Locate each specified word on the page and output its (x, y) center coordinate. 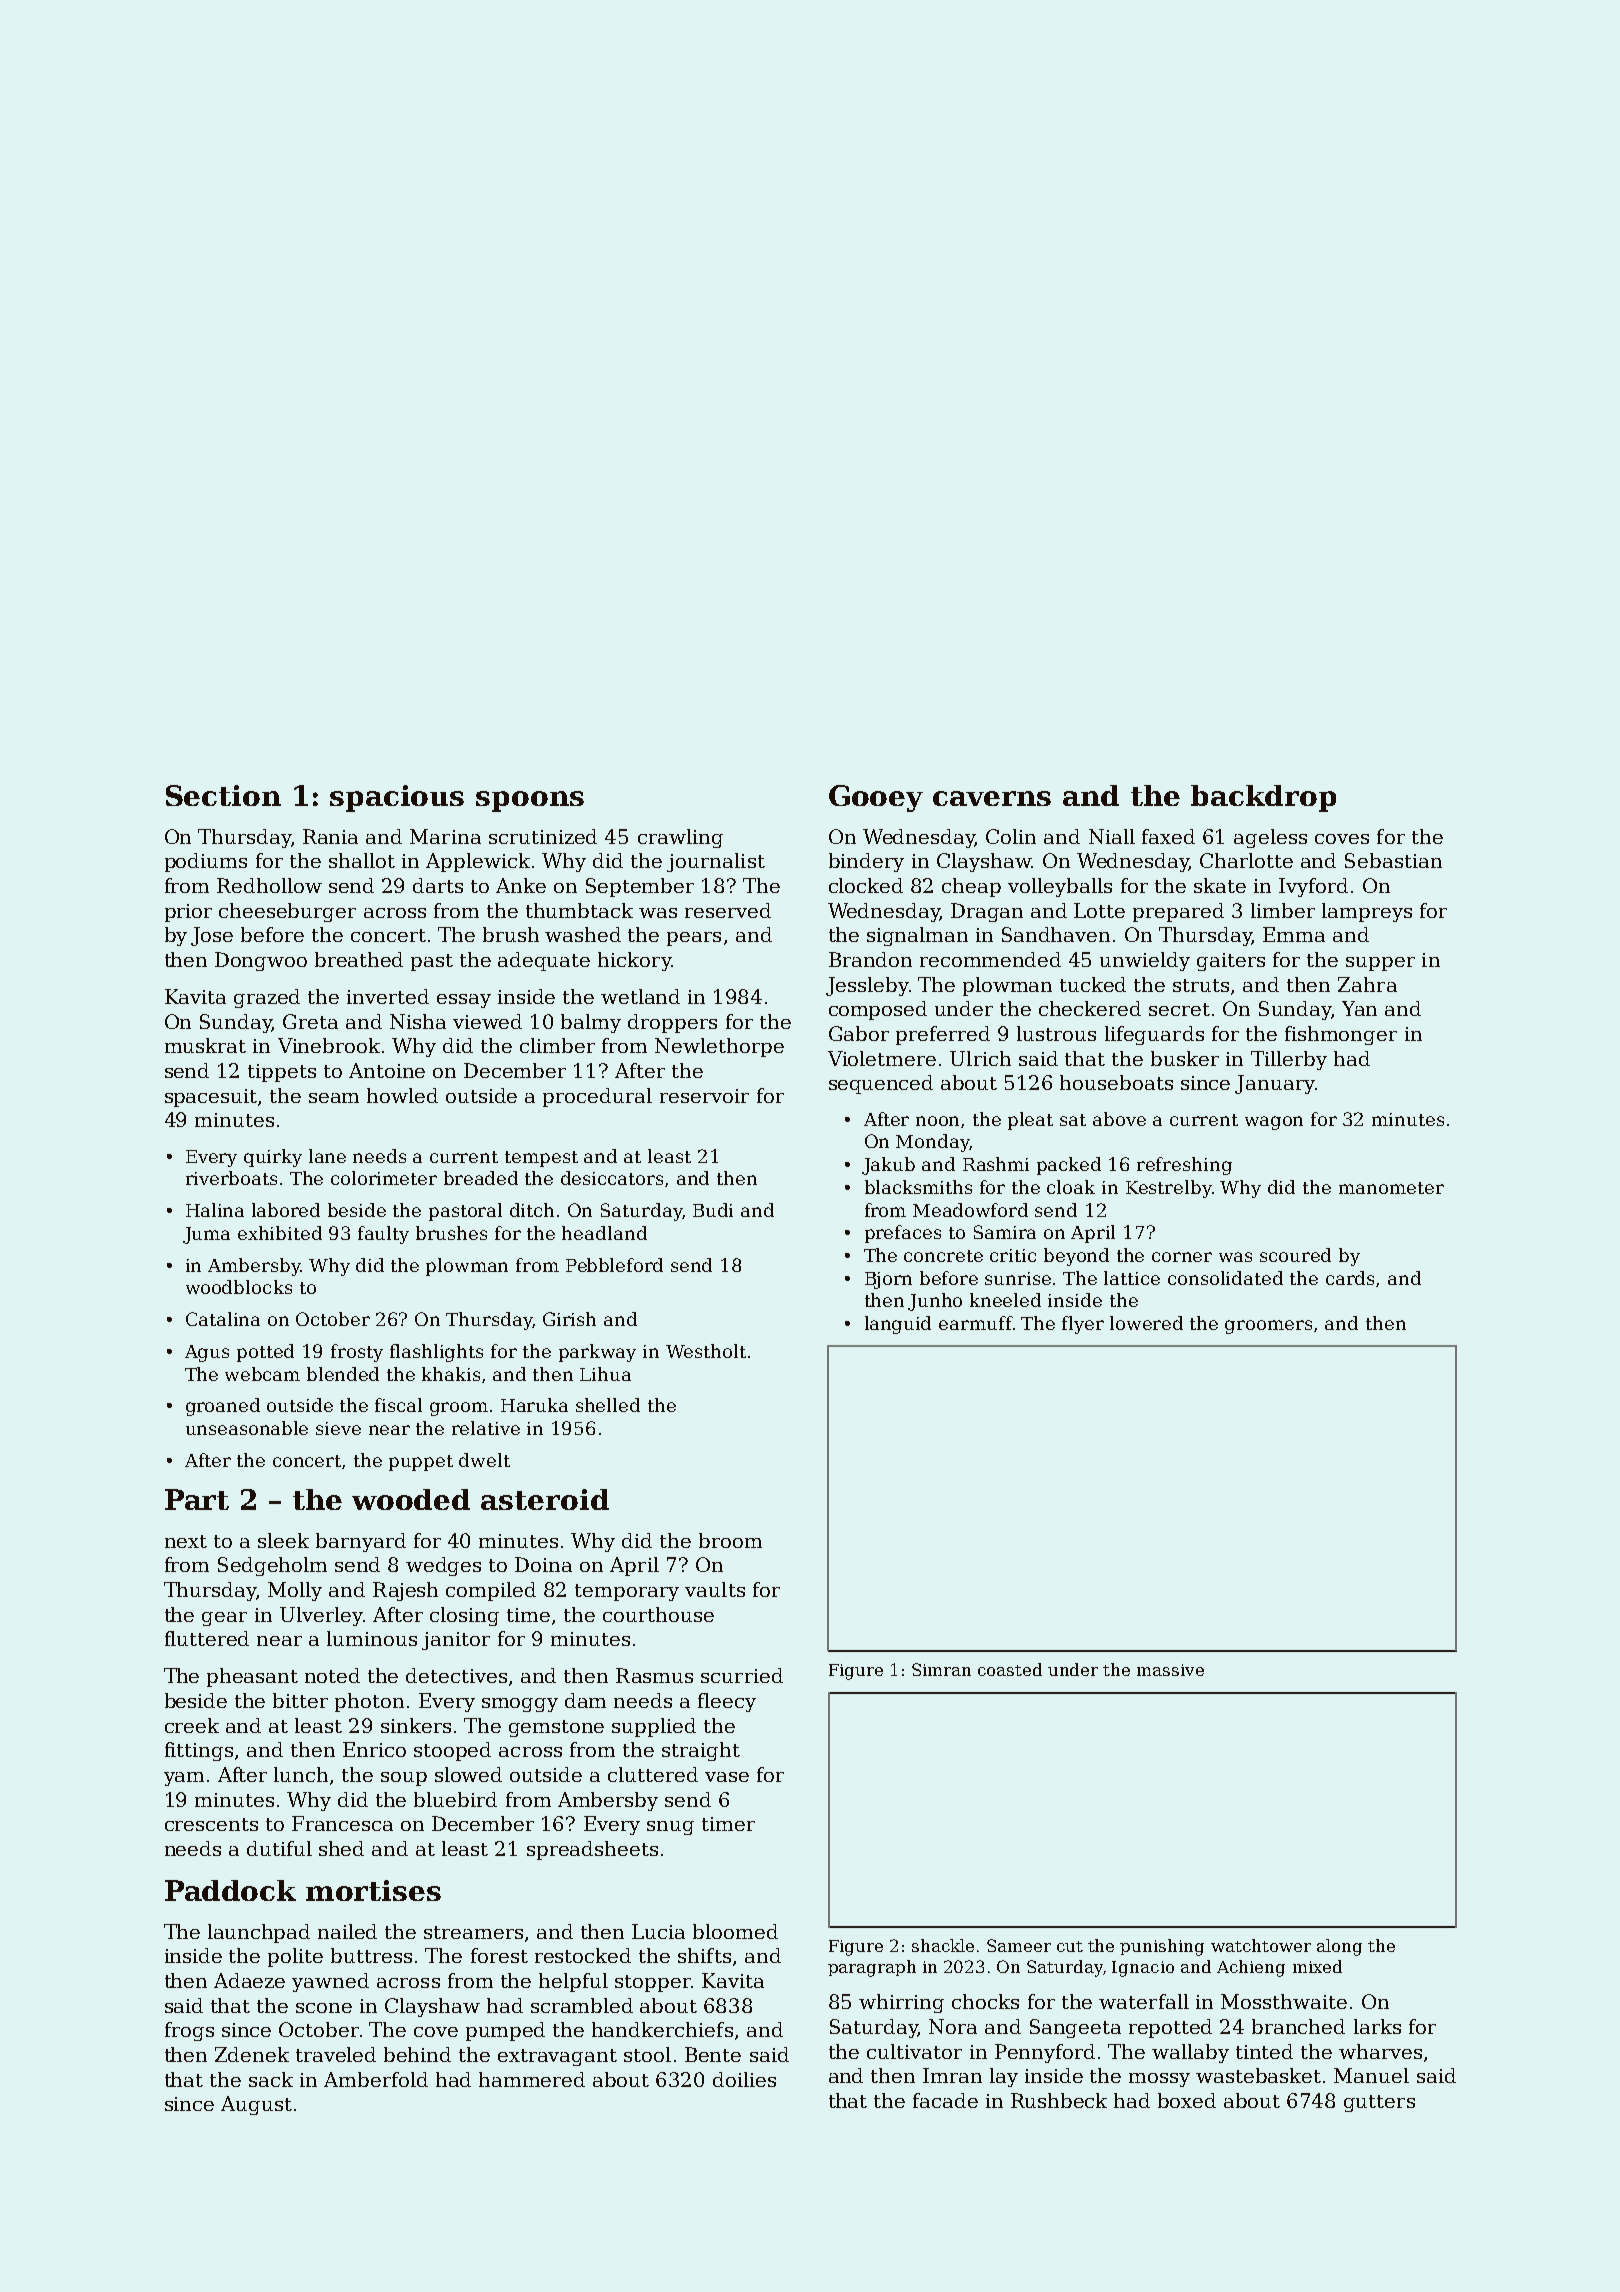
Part (197, 1499)
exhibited (280, 1233)
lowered (1146, 1323)
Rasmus (654, 1675)
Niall (1112, 836)
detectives (456, 1675)
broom (730, 1540)
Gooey (876, 798)
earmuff (975, 1323)
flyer (1083, 1325)
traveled (336, 2054)
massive (1170, 1670)
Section (223, 795)
